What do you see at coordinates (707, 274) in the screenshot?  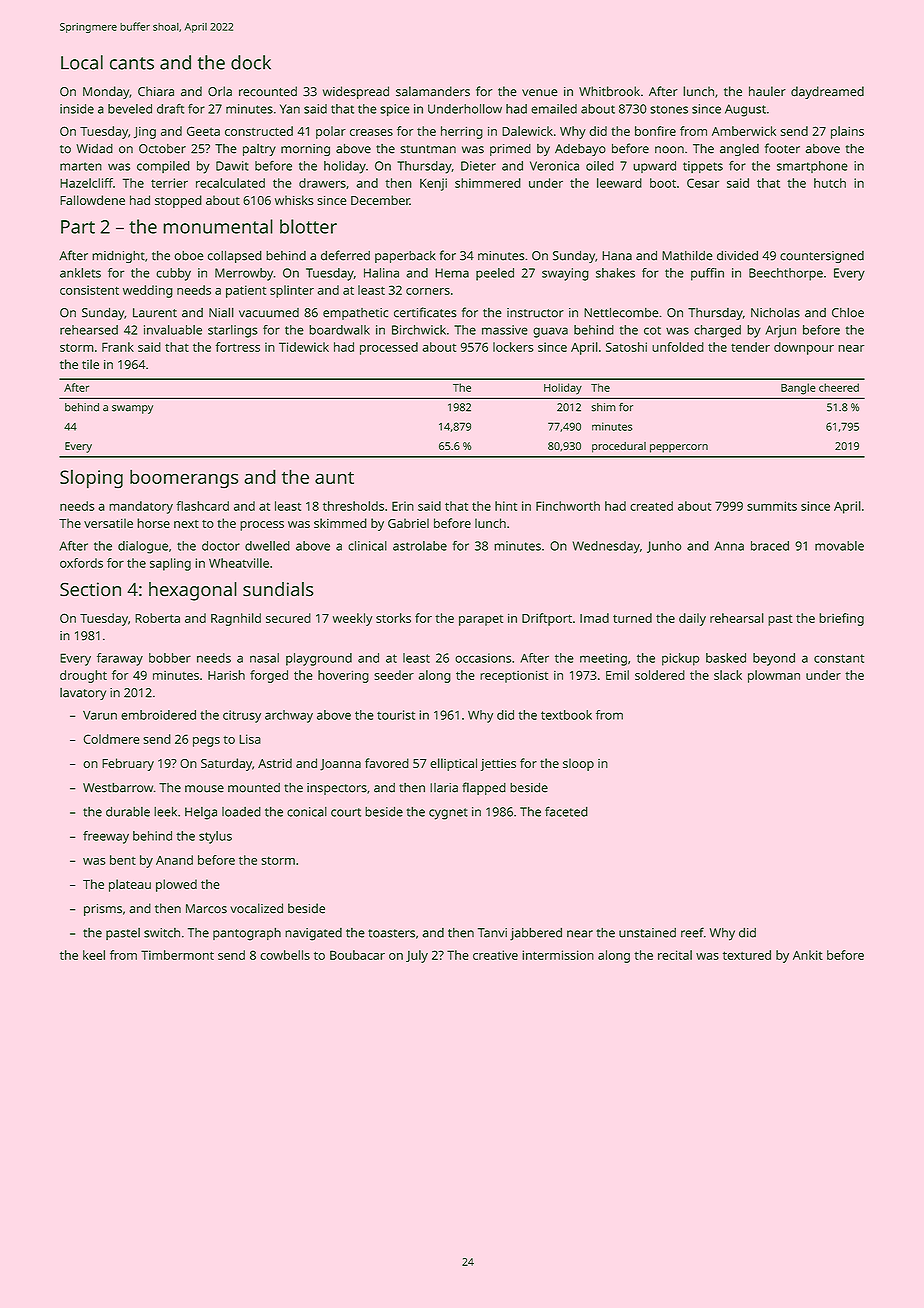 I see `puffin` at bounding box center [707, 274].
